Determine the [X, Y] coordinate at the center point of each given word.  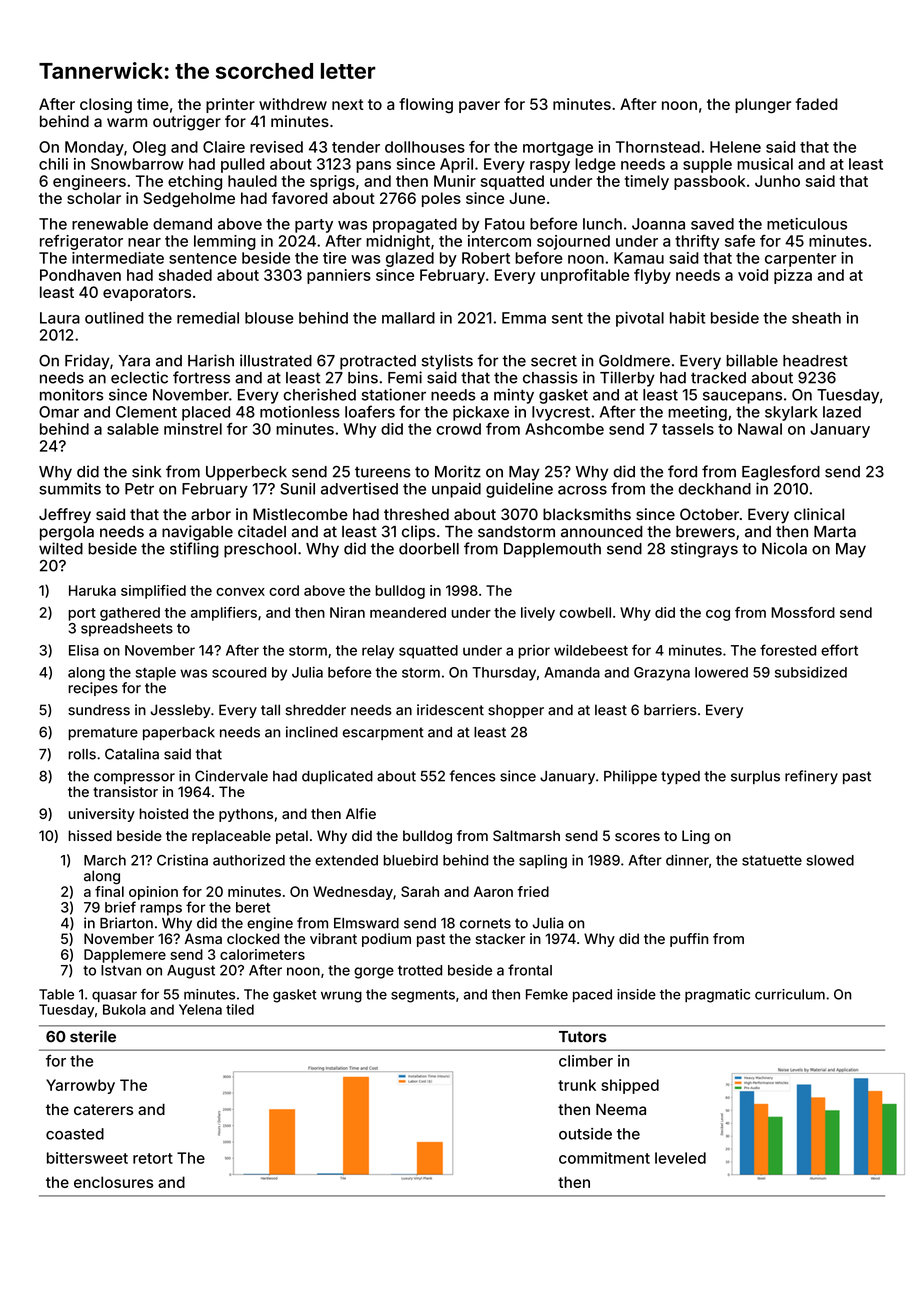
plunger [763, 106]
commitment [604, 1158]
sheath [816, 318]
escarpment [383, 733]
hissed [90, 835]
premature [103, 733]
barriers [670, 710]
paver [479, 107]
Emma [524, 318]
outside [585, 1134]
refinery [811, 777]
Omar [59, 412]
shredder [315, 710]
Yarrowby [80, 1086]
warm [127, 122]
